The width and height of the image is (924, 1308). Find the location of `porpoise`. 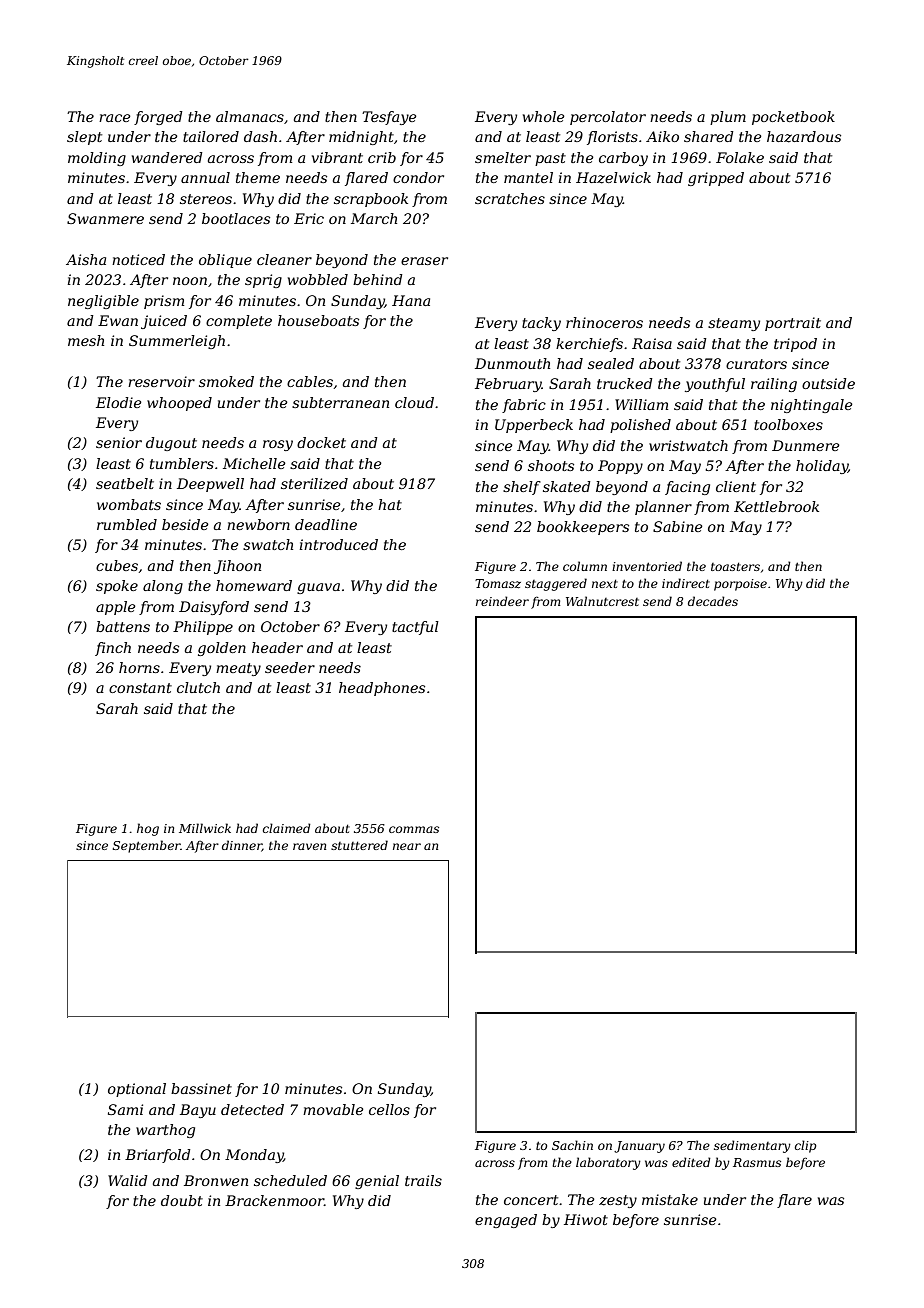

porpoise is located at coordinates (740, 585).
